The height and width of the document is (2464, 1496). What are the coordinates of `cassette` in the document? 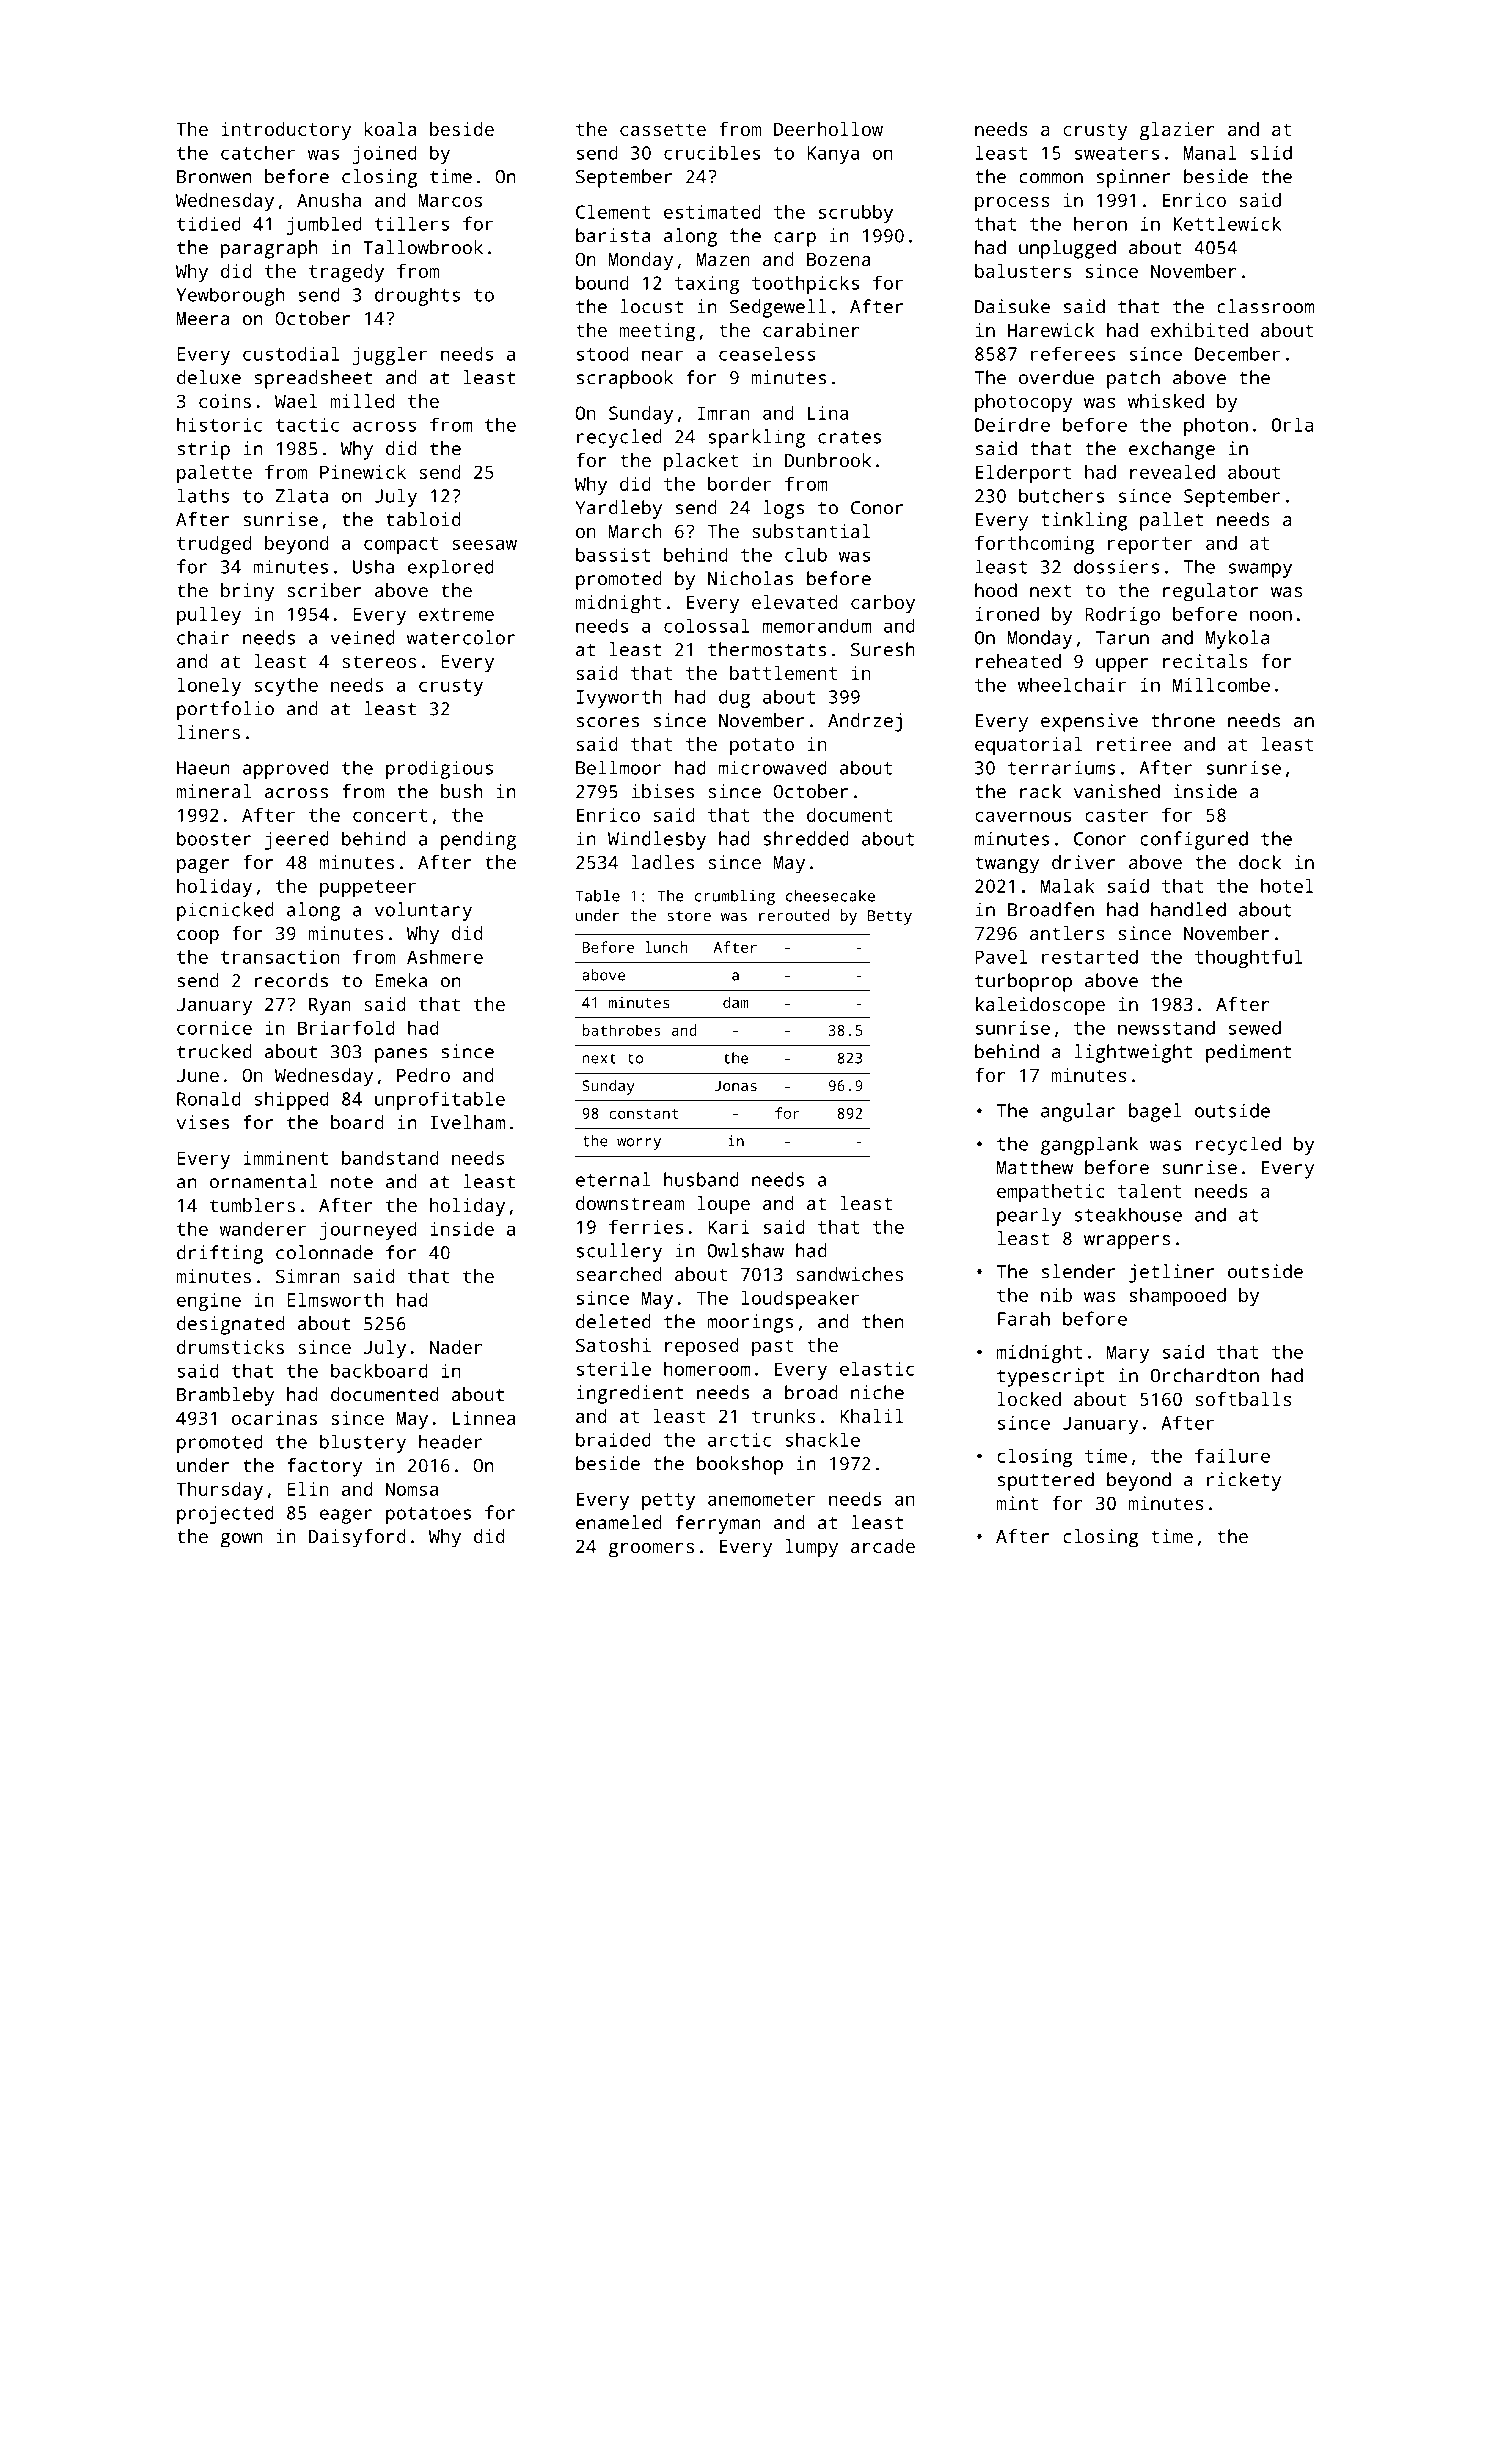 It's located at (663, 129).
